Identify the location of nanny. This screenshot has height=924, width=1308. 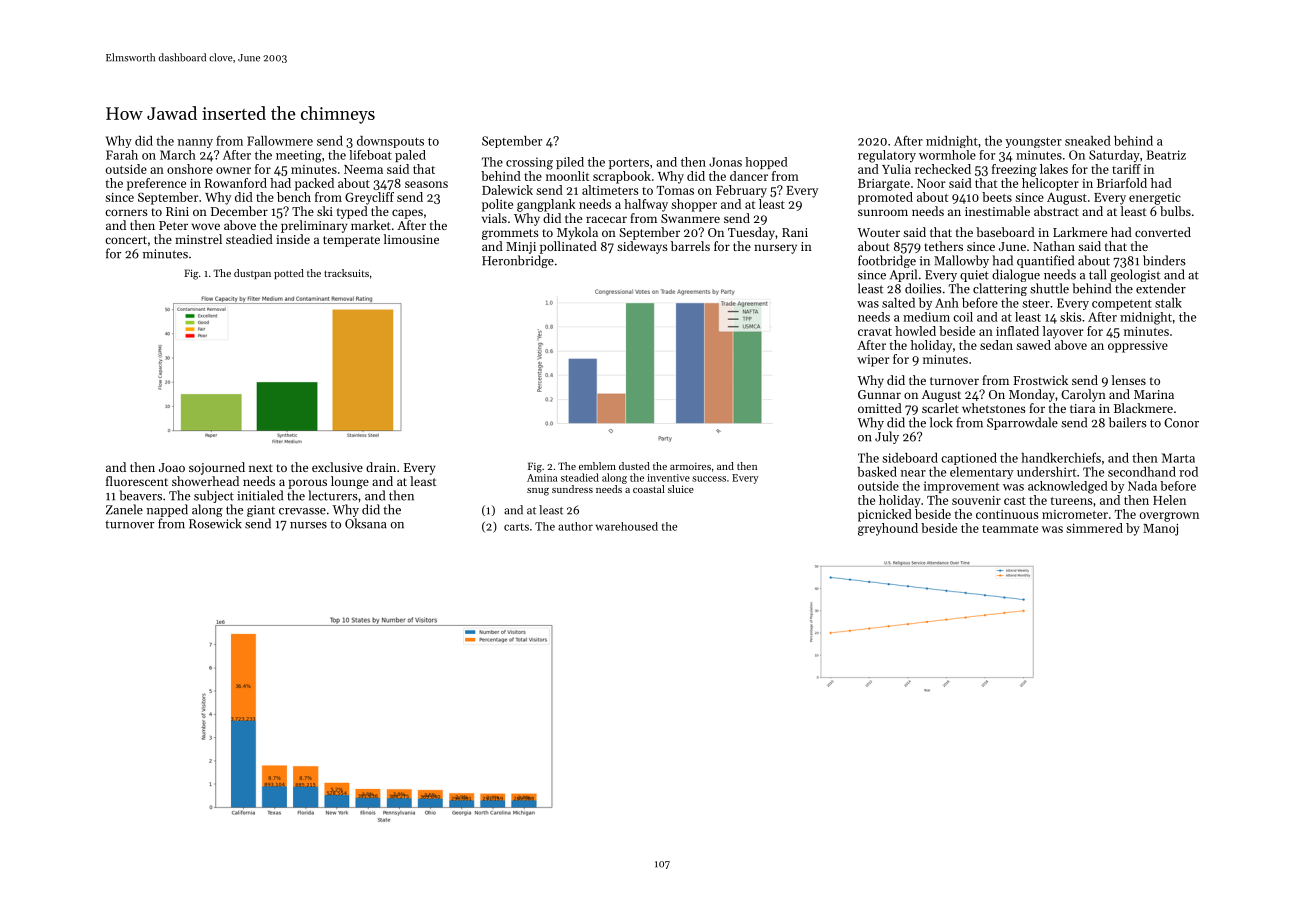
(195, 143).
